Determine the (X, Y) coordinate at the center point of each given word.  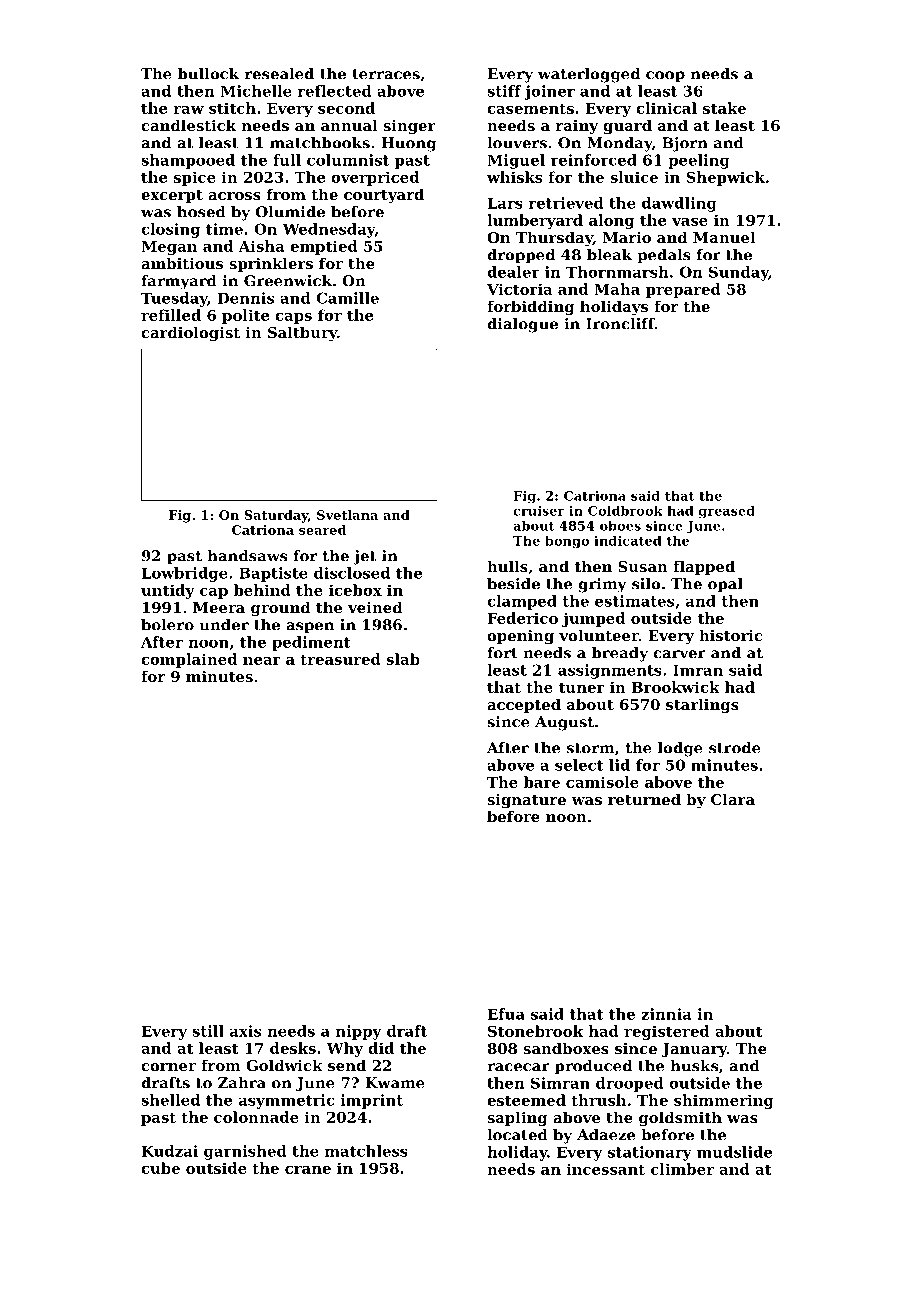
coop (665, 77)
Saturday (276, 516)
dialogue (522, 325)
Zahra (242, 1083)
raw (188, 110)
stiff (504, 91)
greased (727, 512)
